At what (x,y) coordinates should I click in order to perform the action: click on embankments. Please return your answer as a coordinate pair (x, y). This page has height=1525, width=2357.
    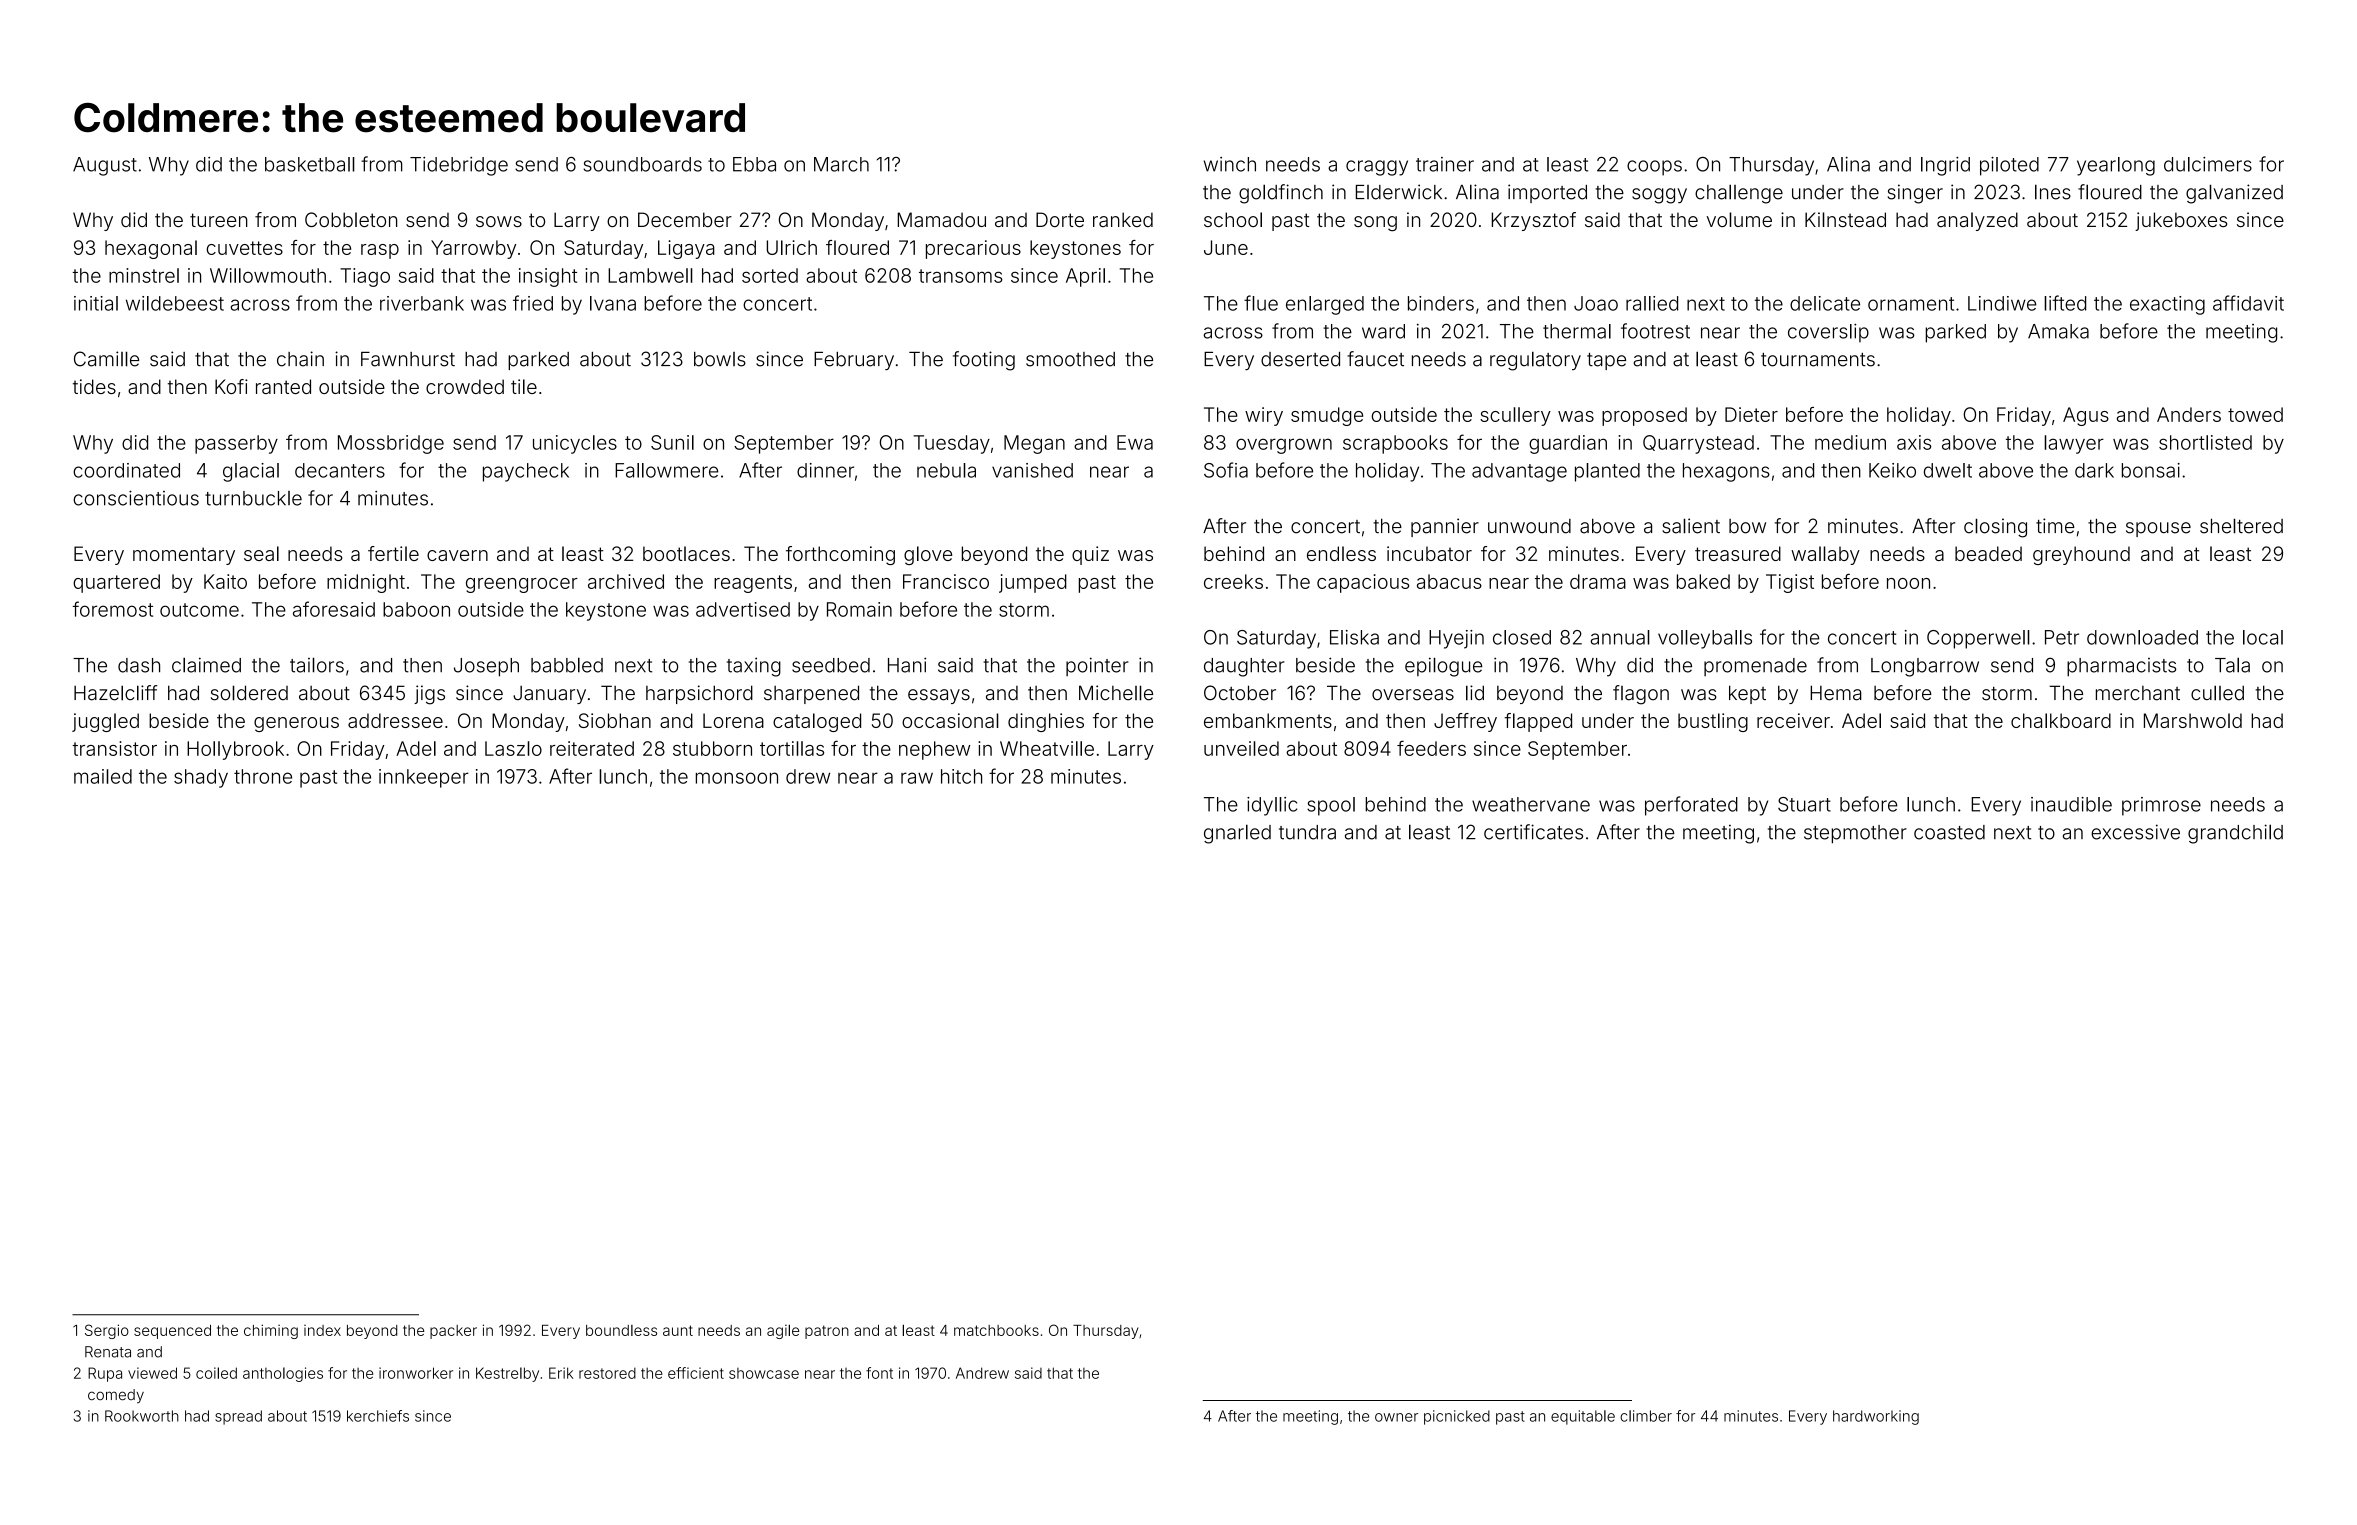
    Looking at the image, I should click on (1268, 720).
